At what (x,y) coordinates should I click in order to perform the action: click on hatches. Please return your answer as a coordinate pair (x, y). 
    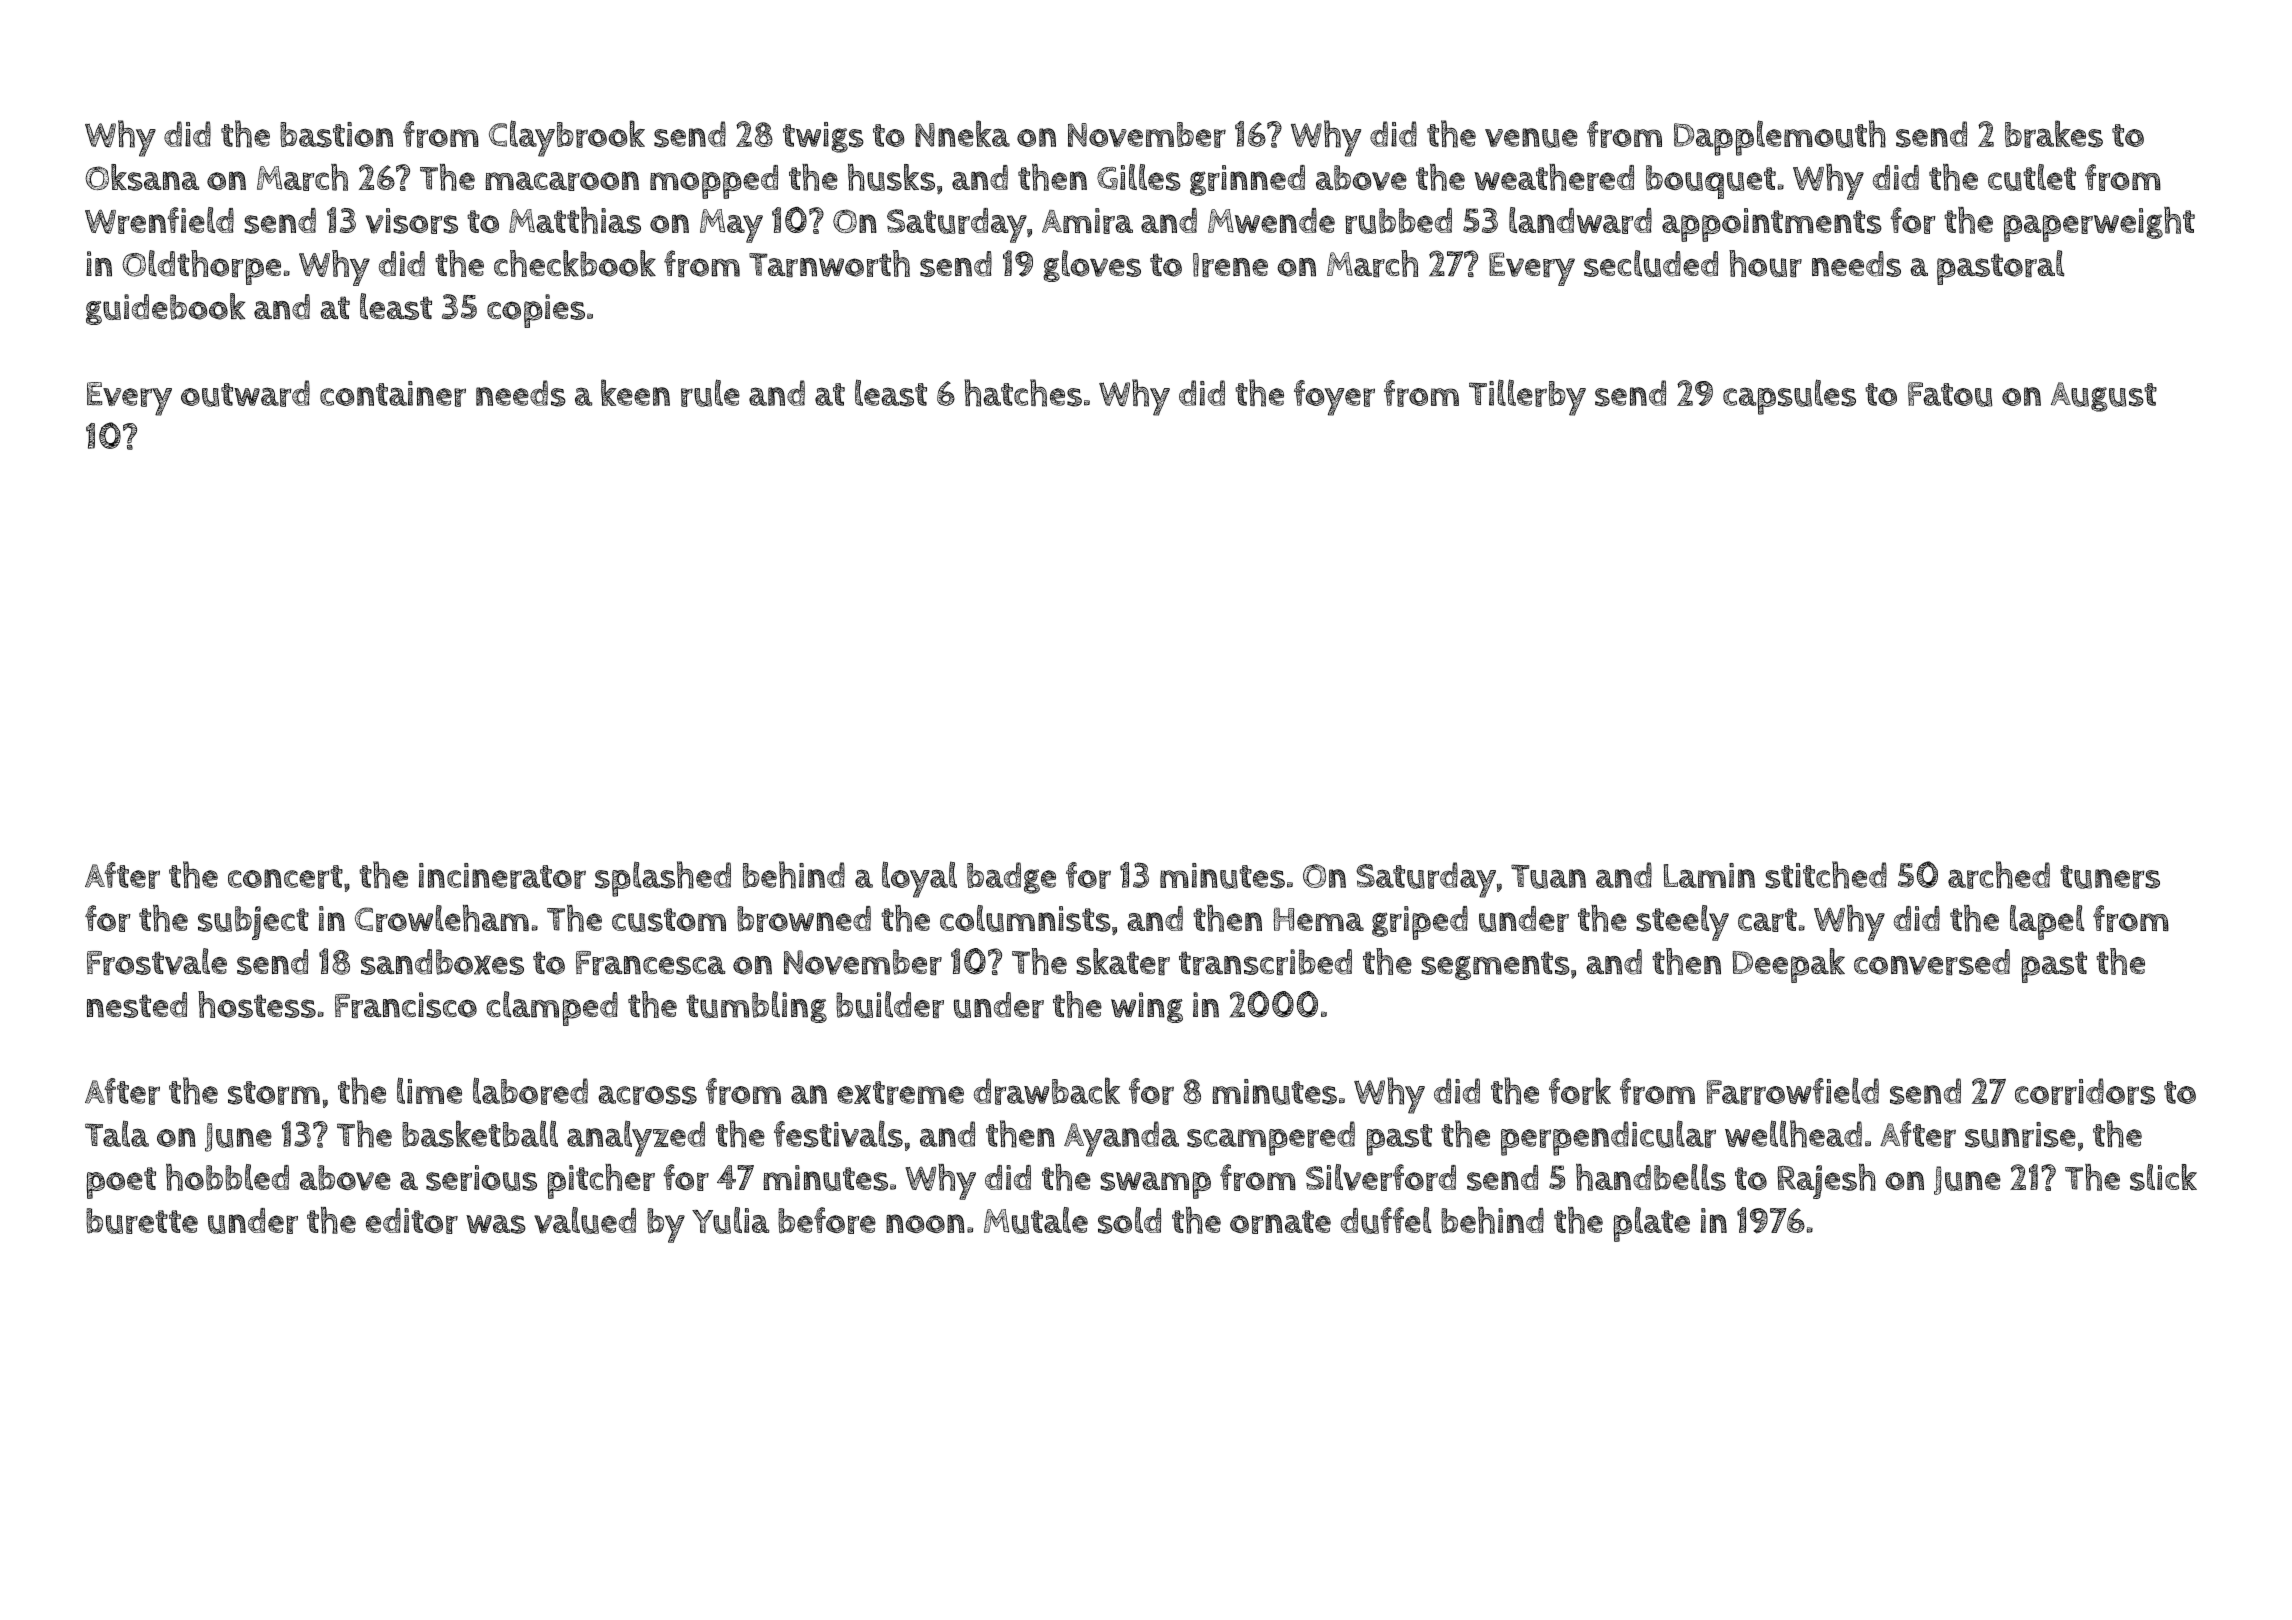
    Looking at the image, I should click on (1023, 393).
